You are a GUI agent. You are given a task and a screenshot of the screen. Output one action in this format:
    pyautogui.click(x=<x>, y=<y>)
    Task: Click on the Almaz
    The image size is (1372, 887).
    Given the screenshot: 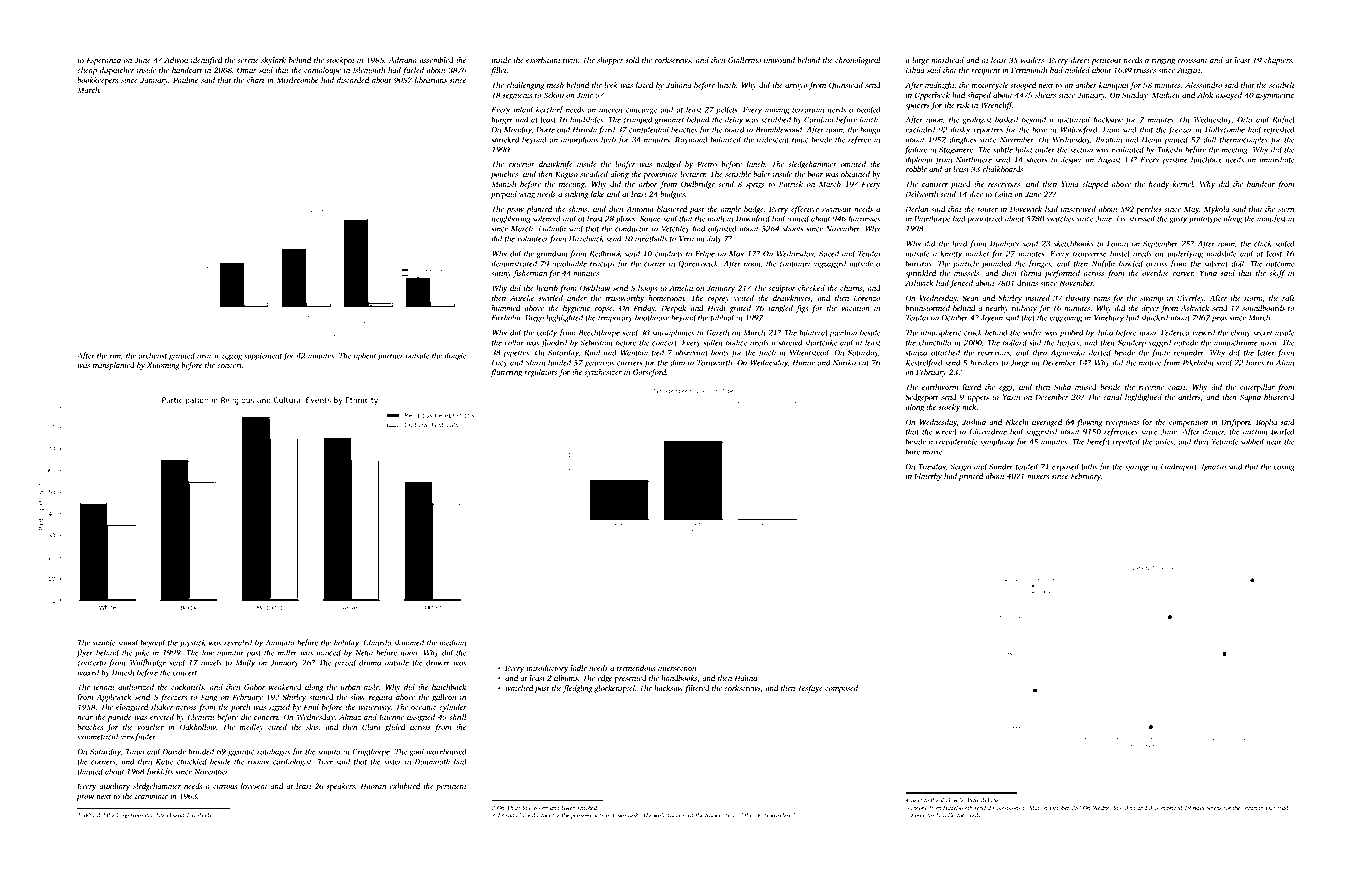 What is the action you would take?
    pyautogui.click(x=350, y=717)
